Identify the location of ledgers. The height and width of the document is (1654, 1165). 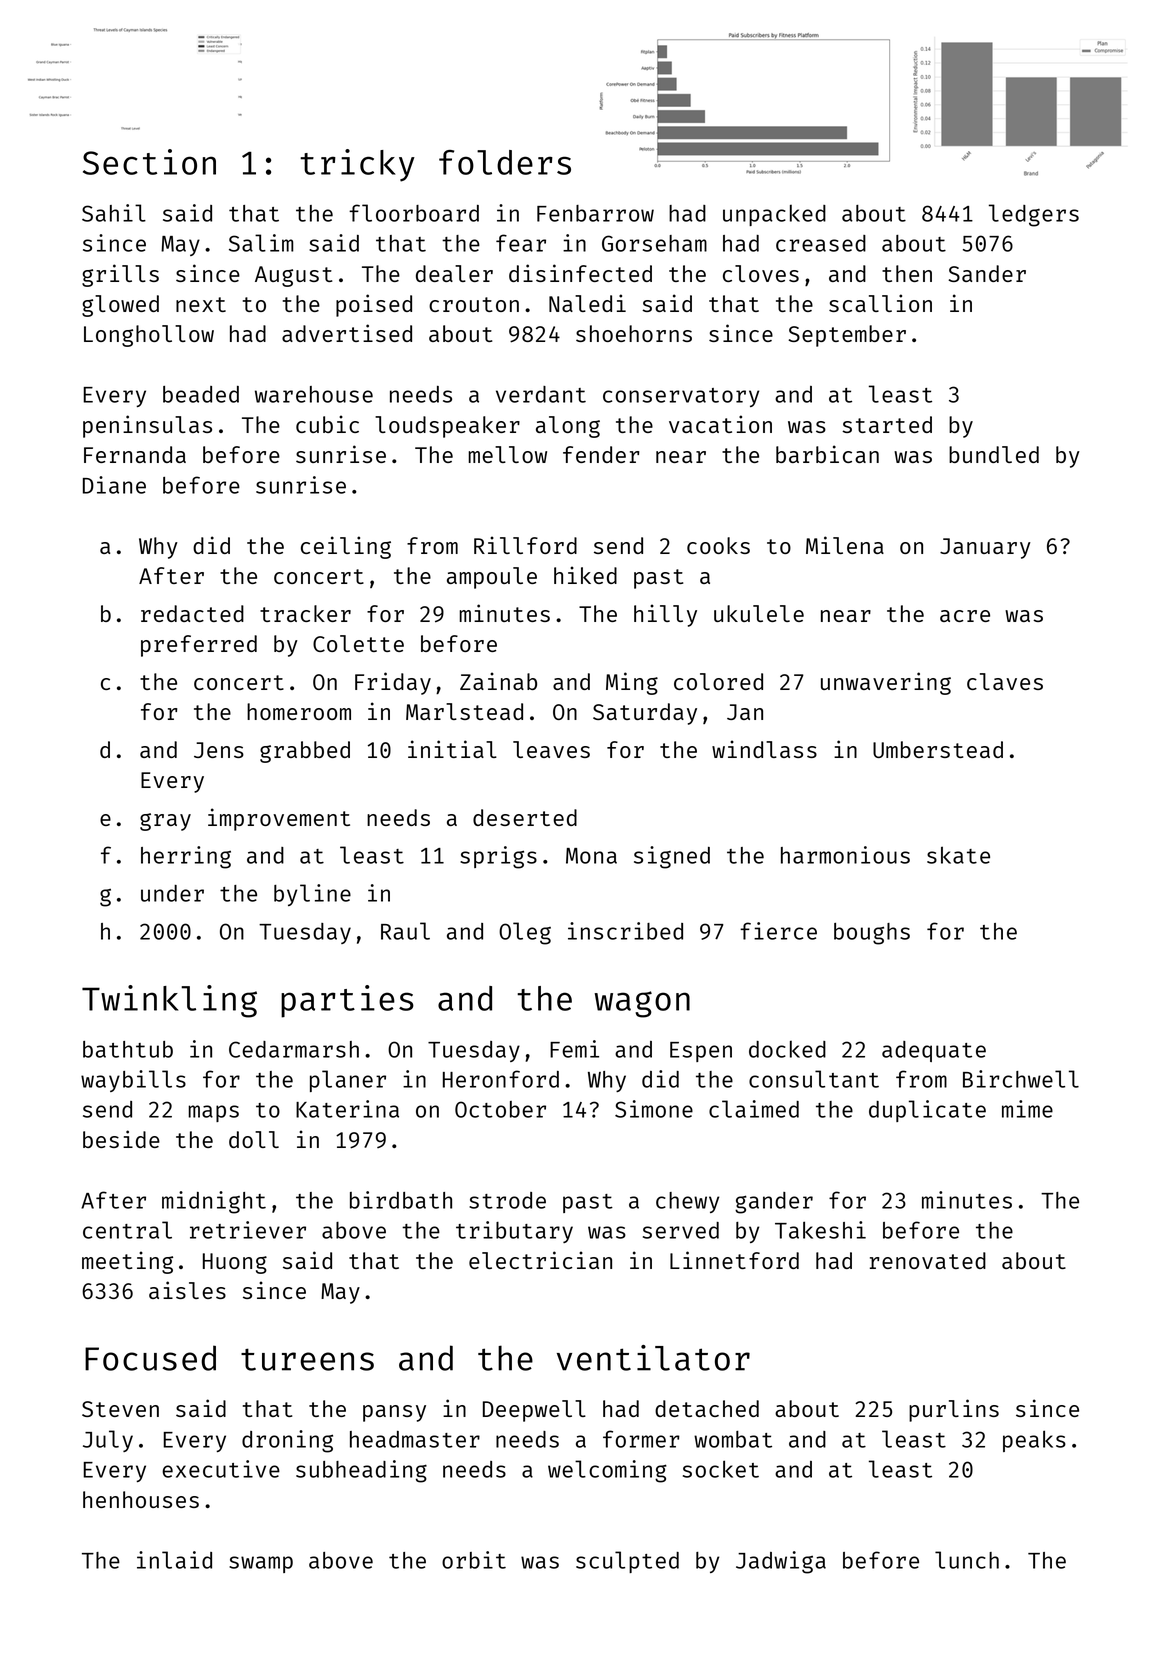
(1034, 215).
